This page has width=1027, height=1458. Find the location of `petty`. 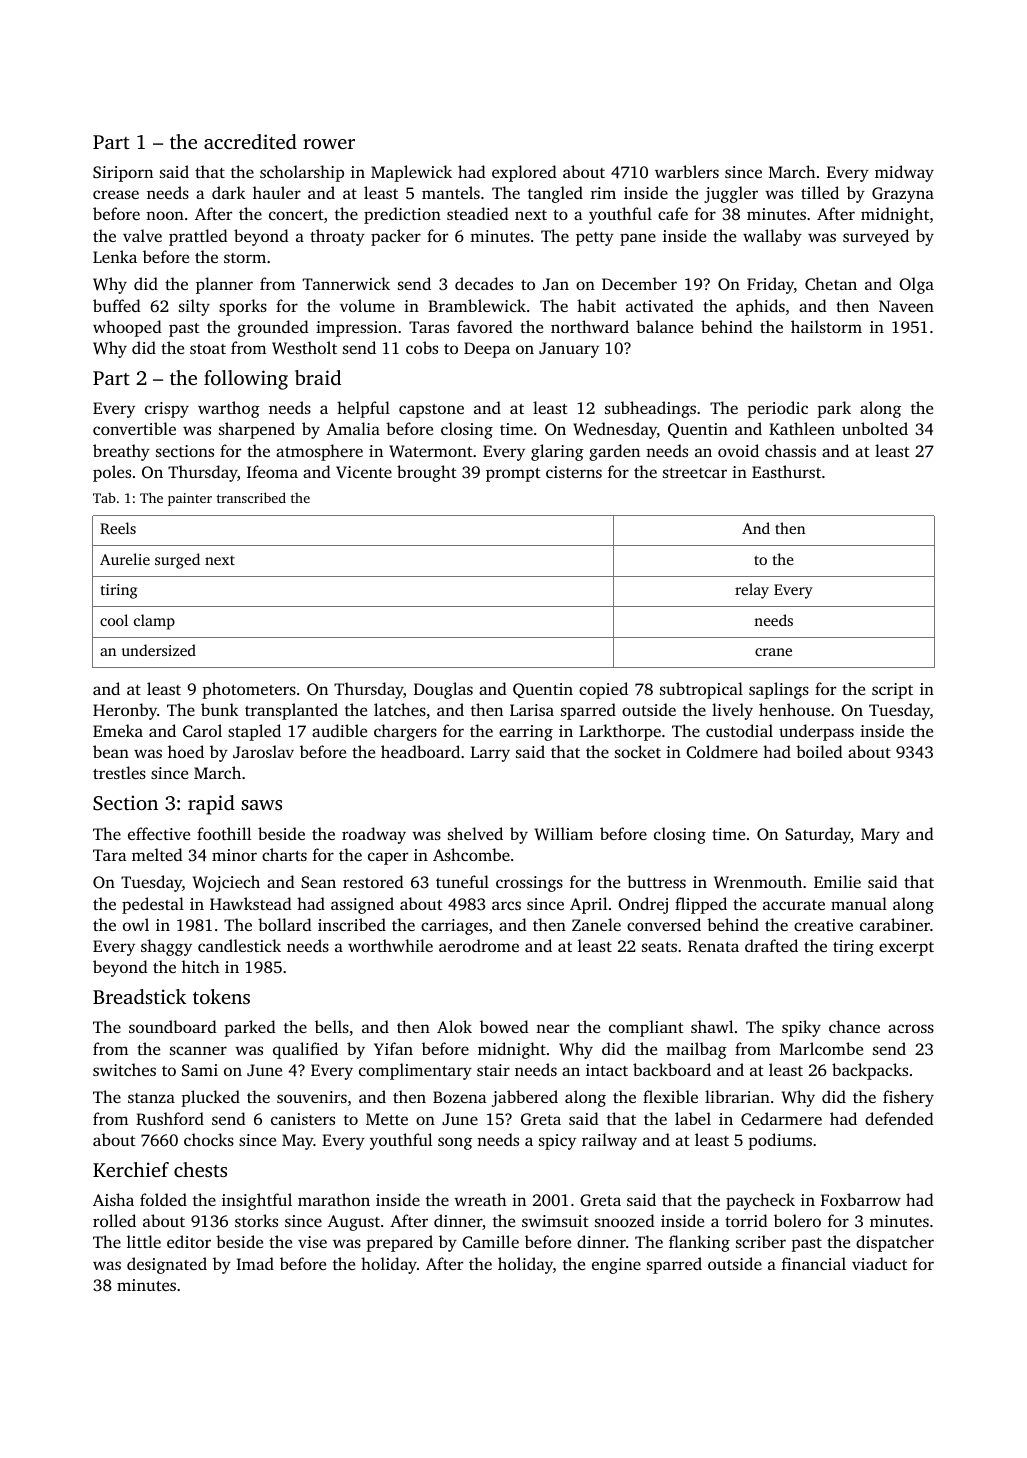

petty is located at coordinates (595, 239).
